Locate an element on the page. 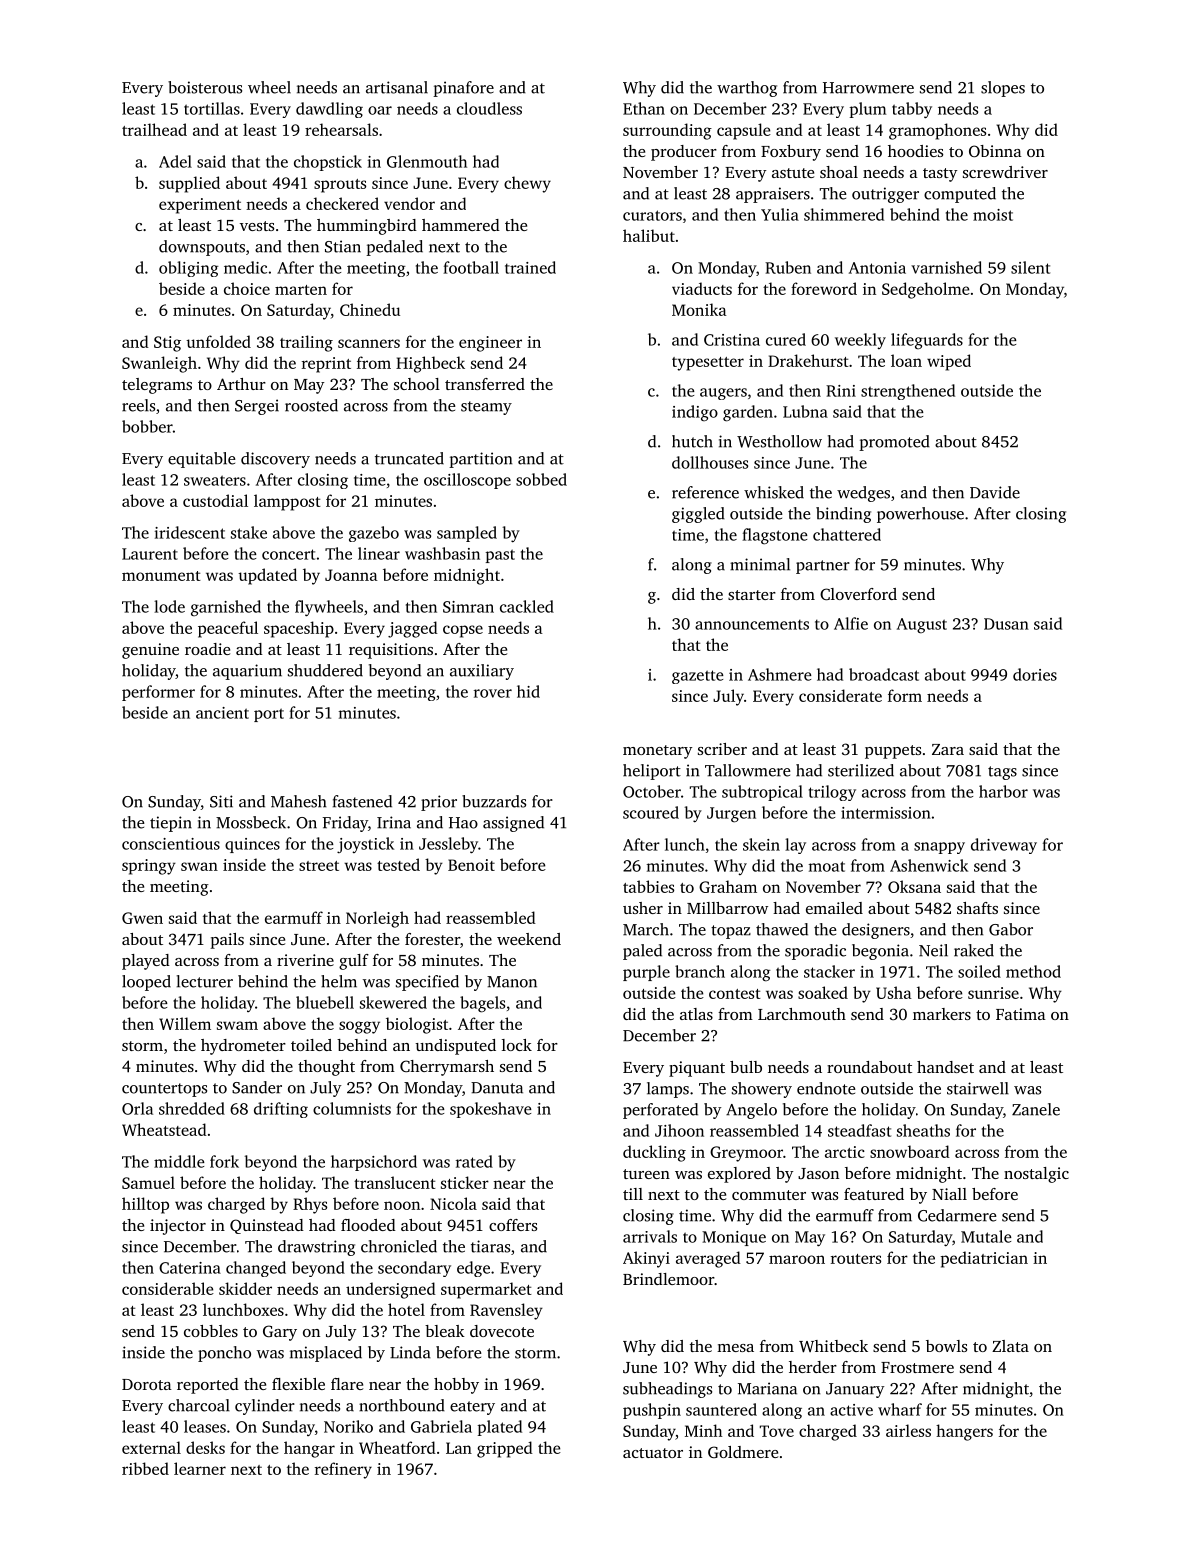  shuddered is located at coordinates (325, 670).
